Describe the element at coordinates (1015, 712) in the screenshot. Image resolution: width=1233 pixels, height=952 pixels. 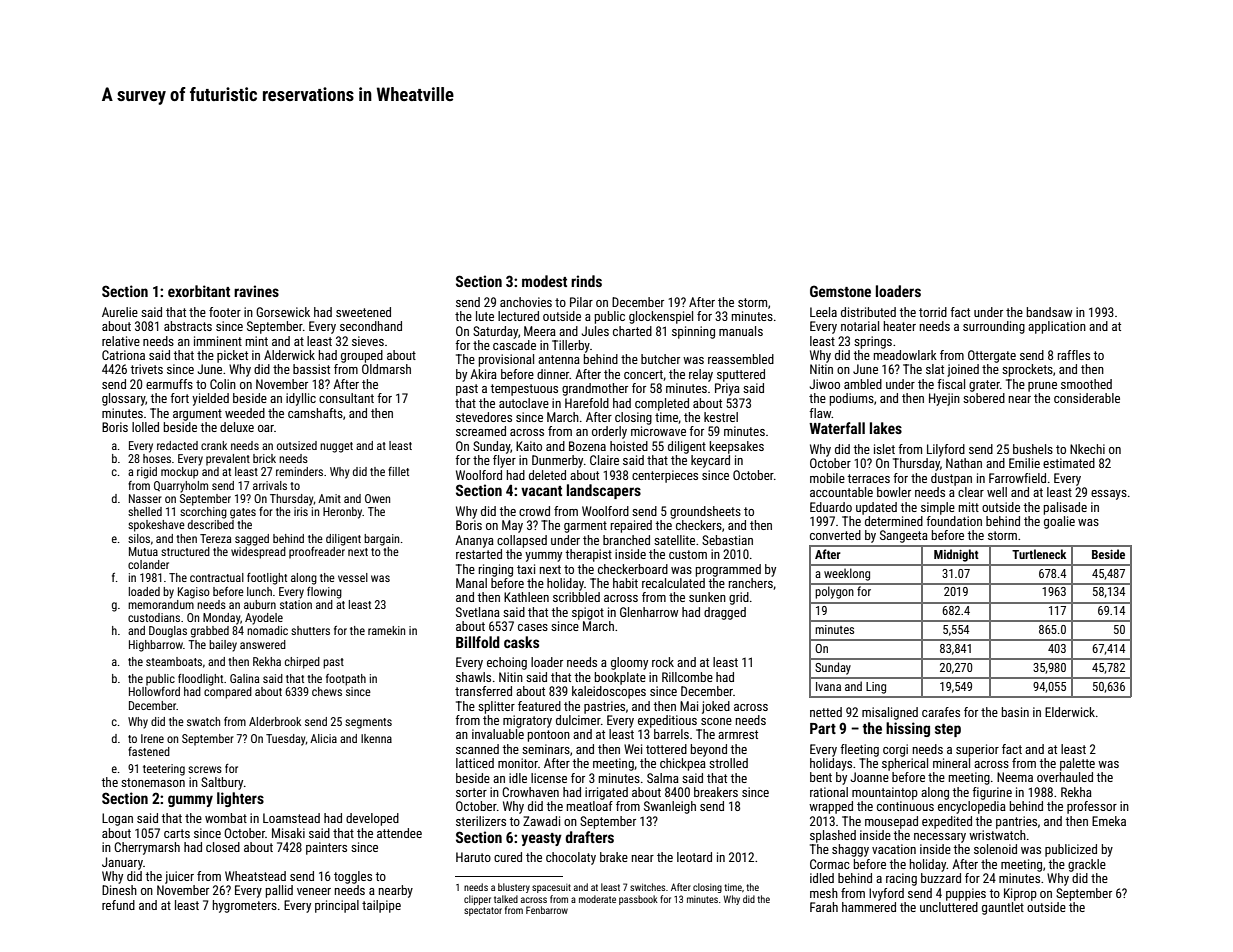
I see `basin` at that location.
